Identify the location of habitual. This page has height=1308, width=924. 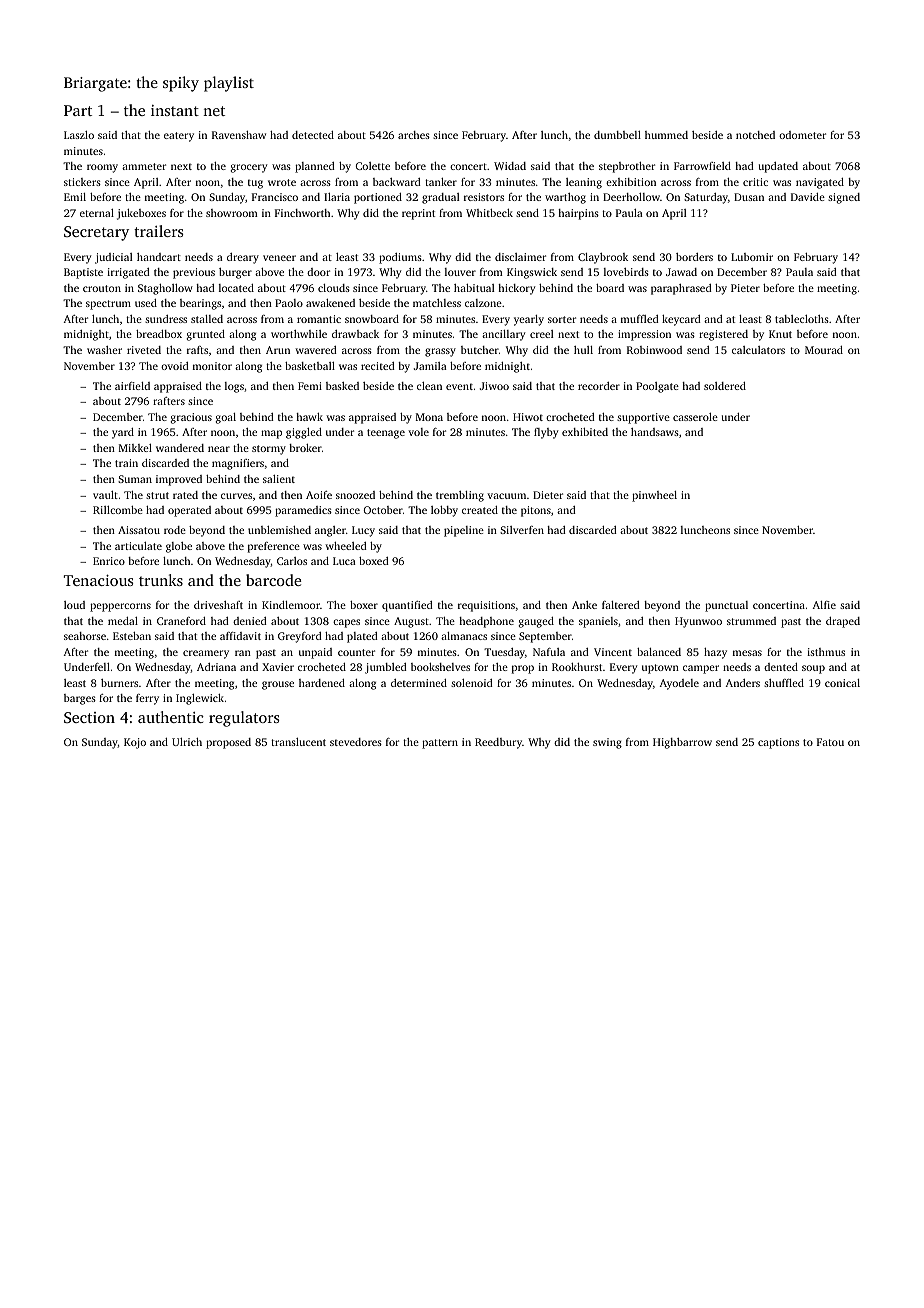
(474, 288).
